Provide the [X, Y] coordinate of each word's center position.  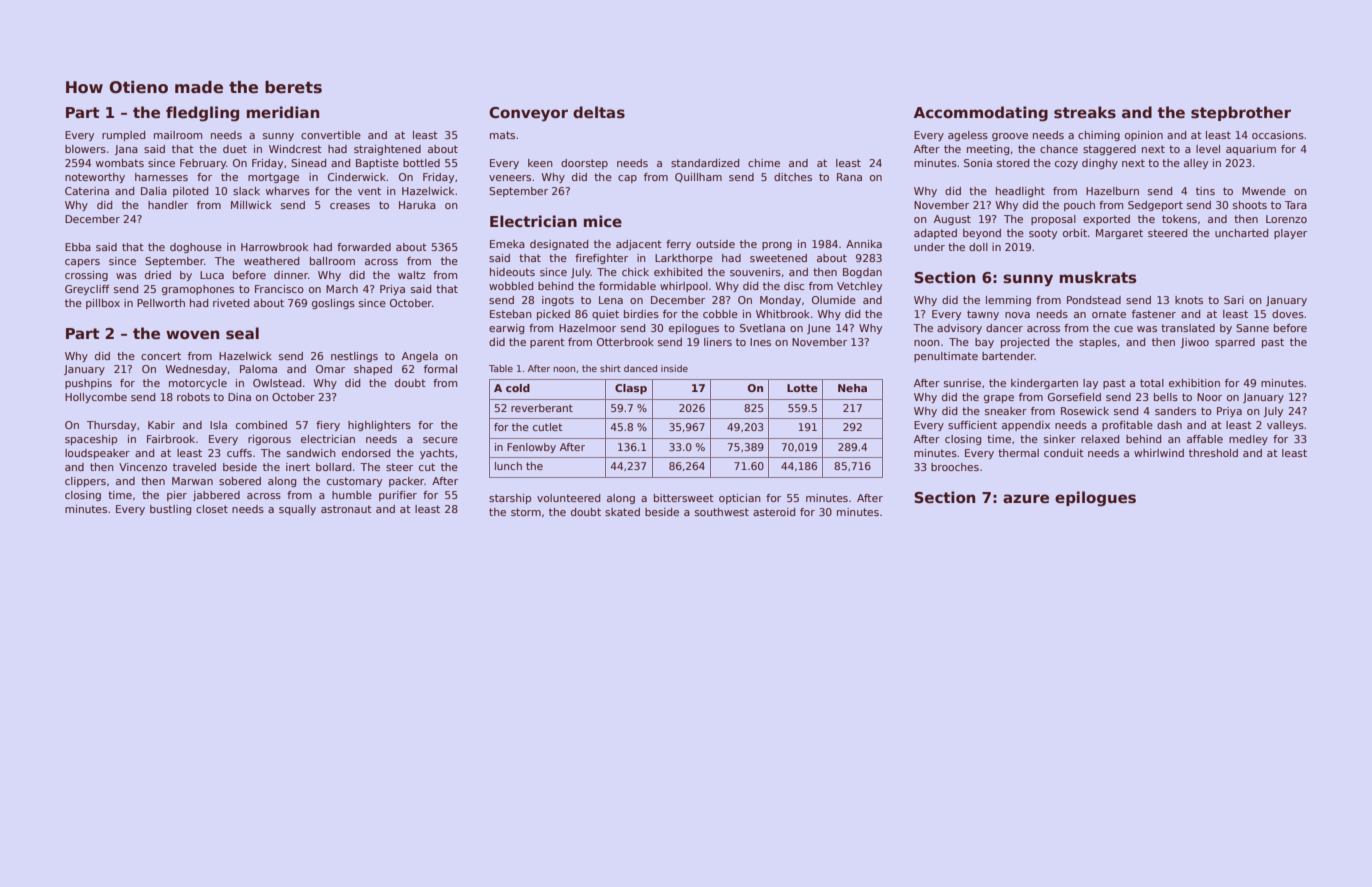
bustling [170, 510]
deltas [599, 112]
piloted [190, 192]
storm [526, 512]
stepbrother [1241, 113]
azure [1026, 498]
